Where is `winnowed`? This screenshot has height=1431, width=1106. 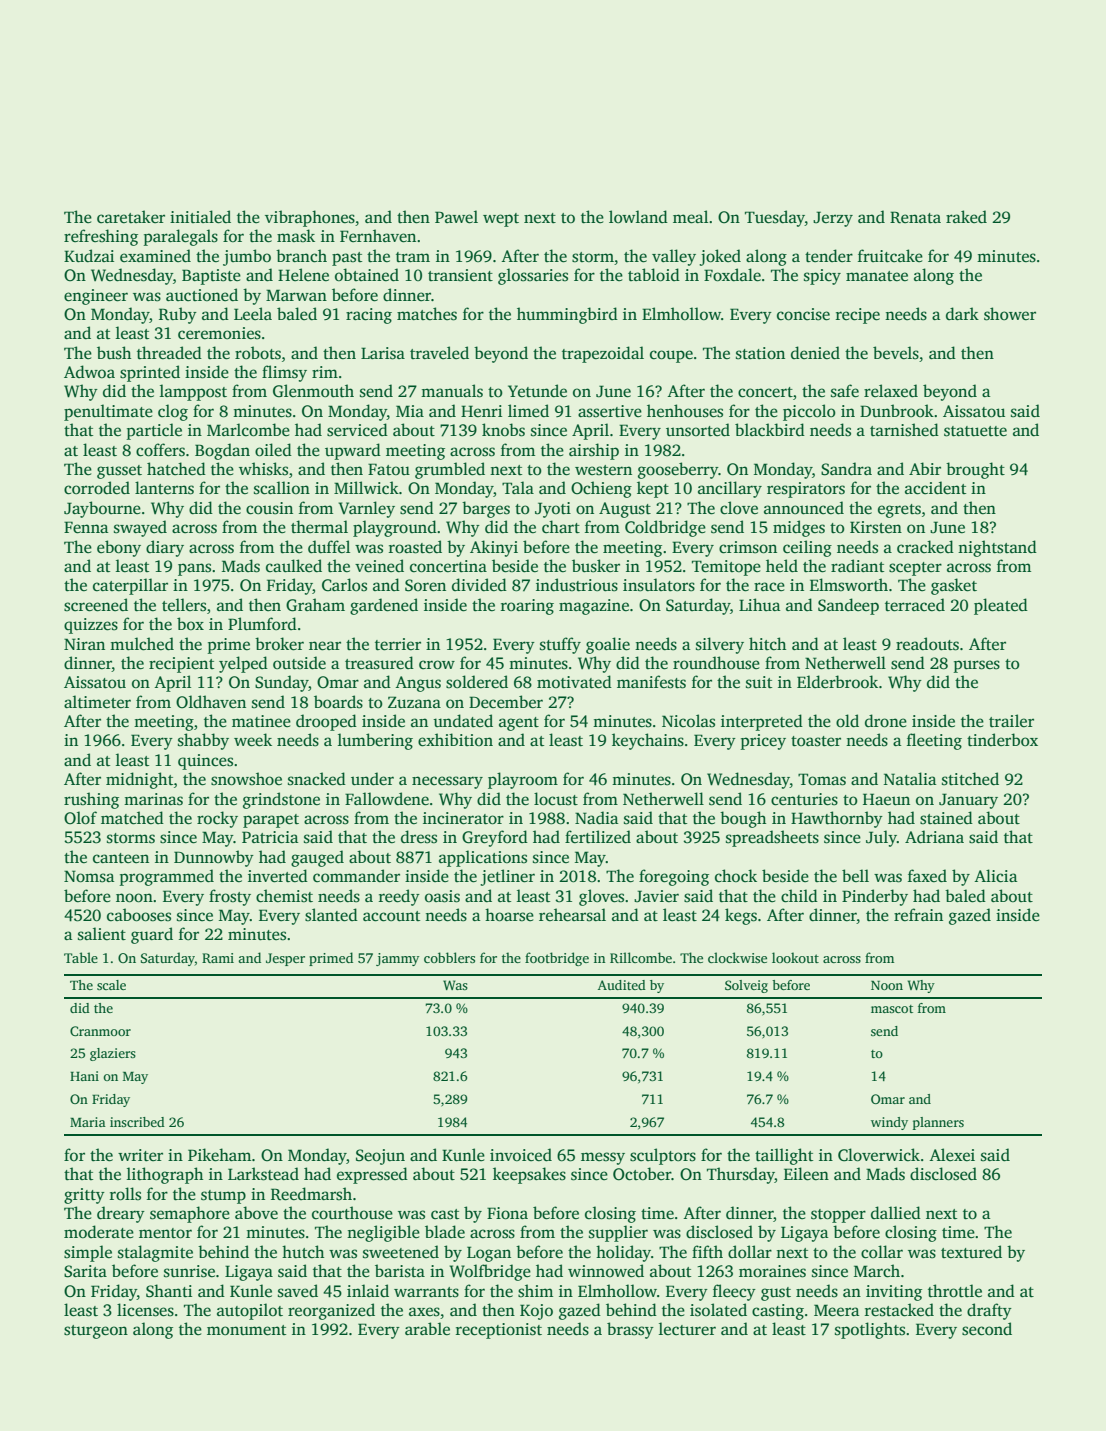
winnowed is located at coordinates (606, 1271).
